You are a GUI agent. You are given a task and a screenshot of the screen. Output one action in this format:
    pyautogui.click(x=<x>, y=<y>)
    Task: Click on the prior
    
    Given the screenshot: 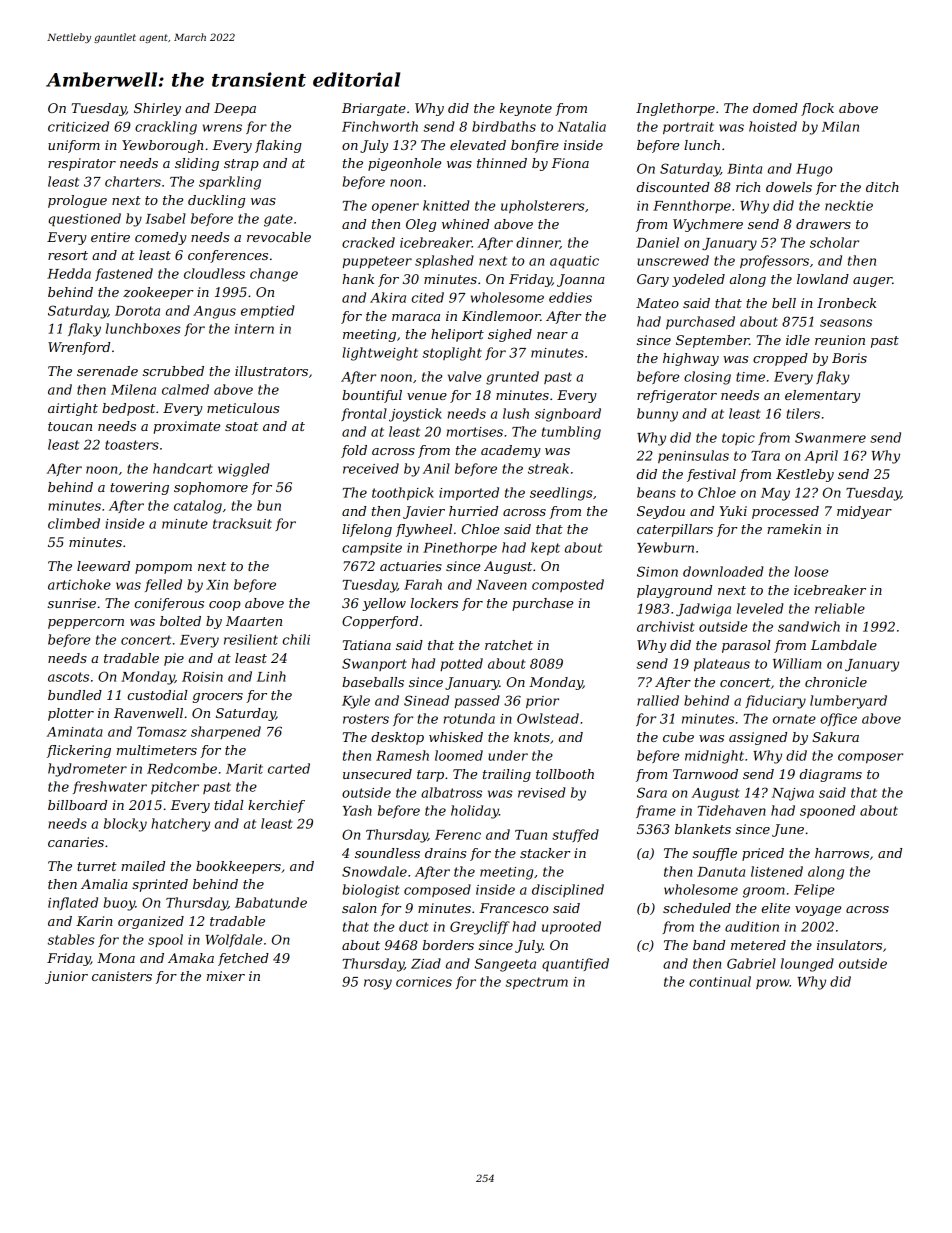 What is the action you would take?
    pyautogui.click(x=542, y=702)
